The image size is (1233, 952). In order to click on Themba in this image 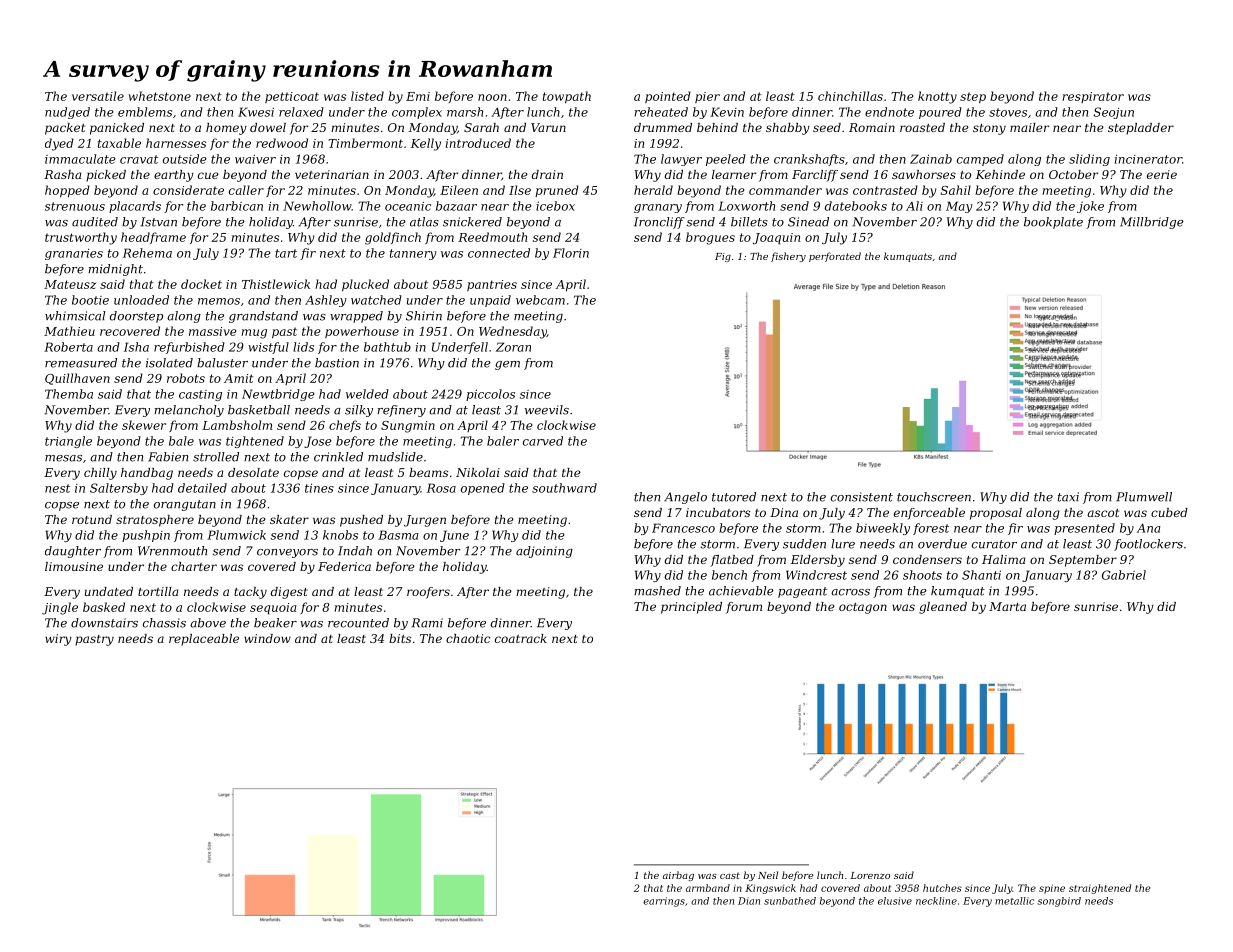, I will do `click(69, 394)`.
